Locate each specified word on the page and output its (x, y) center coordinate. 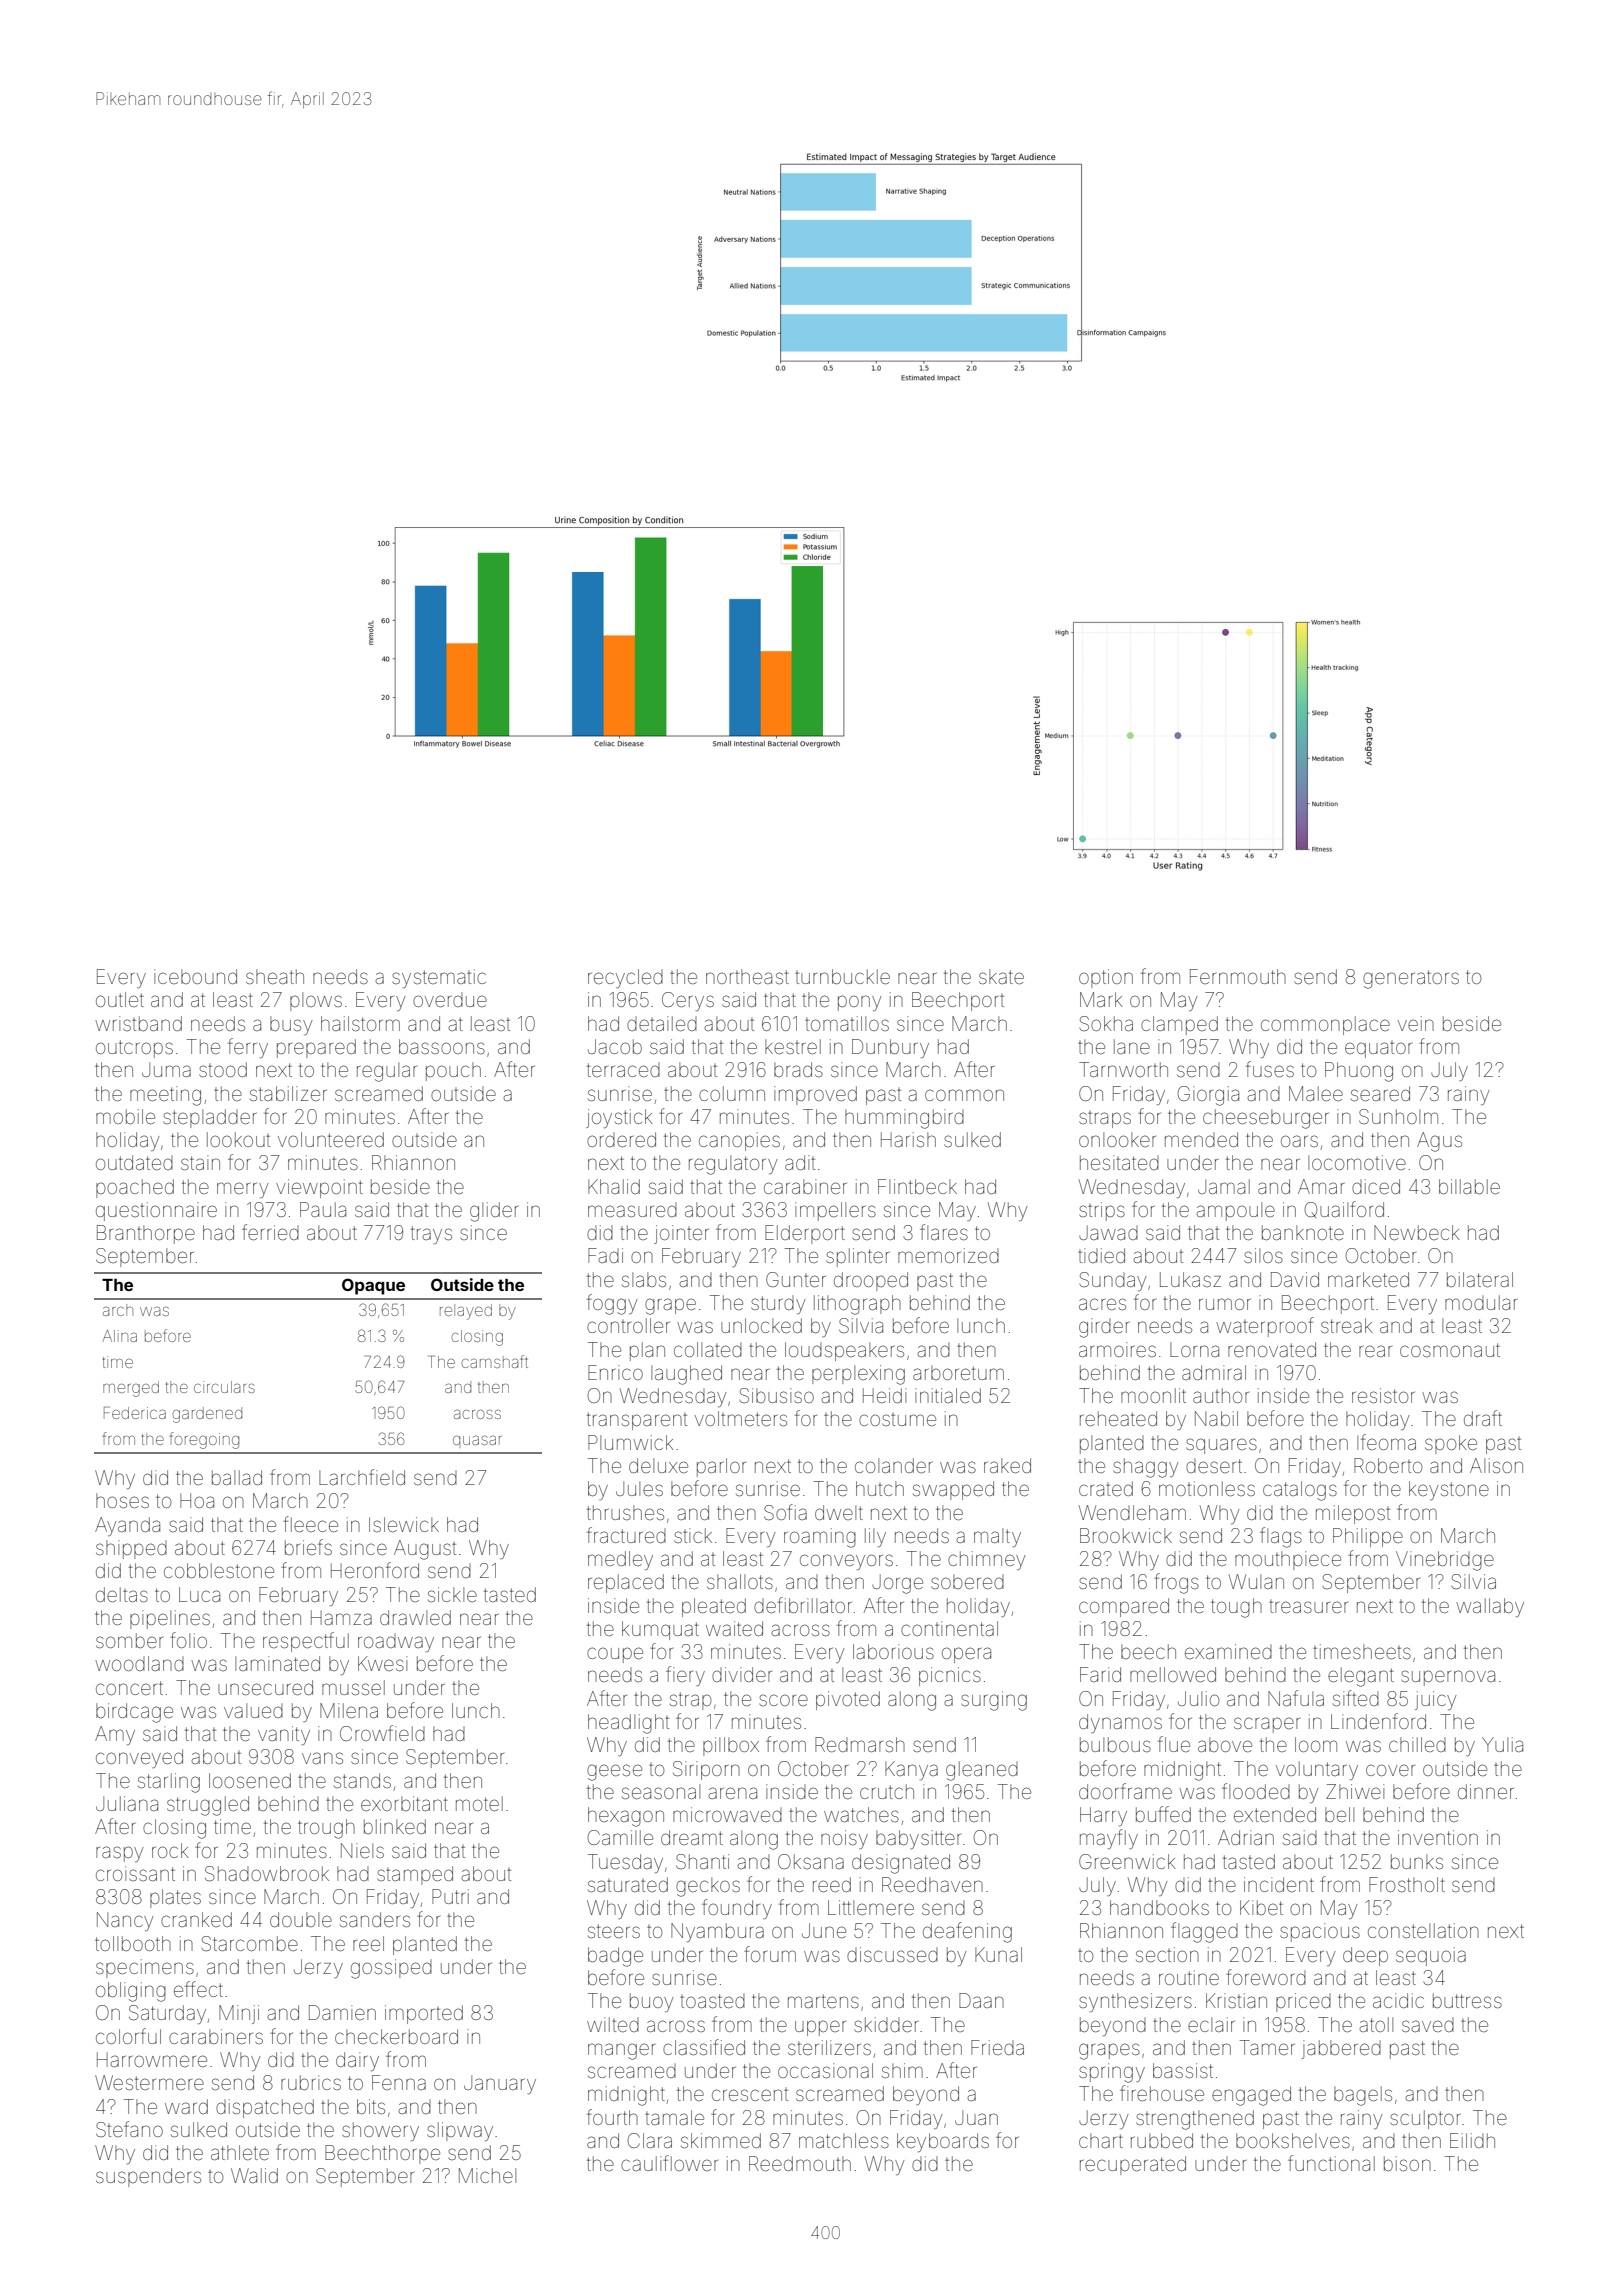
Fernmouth (1238, 976)
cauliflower (669, 2163)
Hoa (197, 1500)
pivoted (848, 1700)
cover (1390, 1770)
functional (1331, 2163)
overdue (450, 1000)
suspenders (148, 2177)
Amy (115, 1735)
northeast (747, 976)
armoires (1117, 1349)
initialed (948, 1395)
